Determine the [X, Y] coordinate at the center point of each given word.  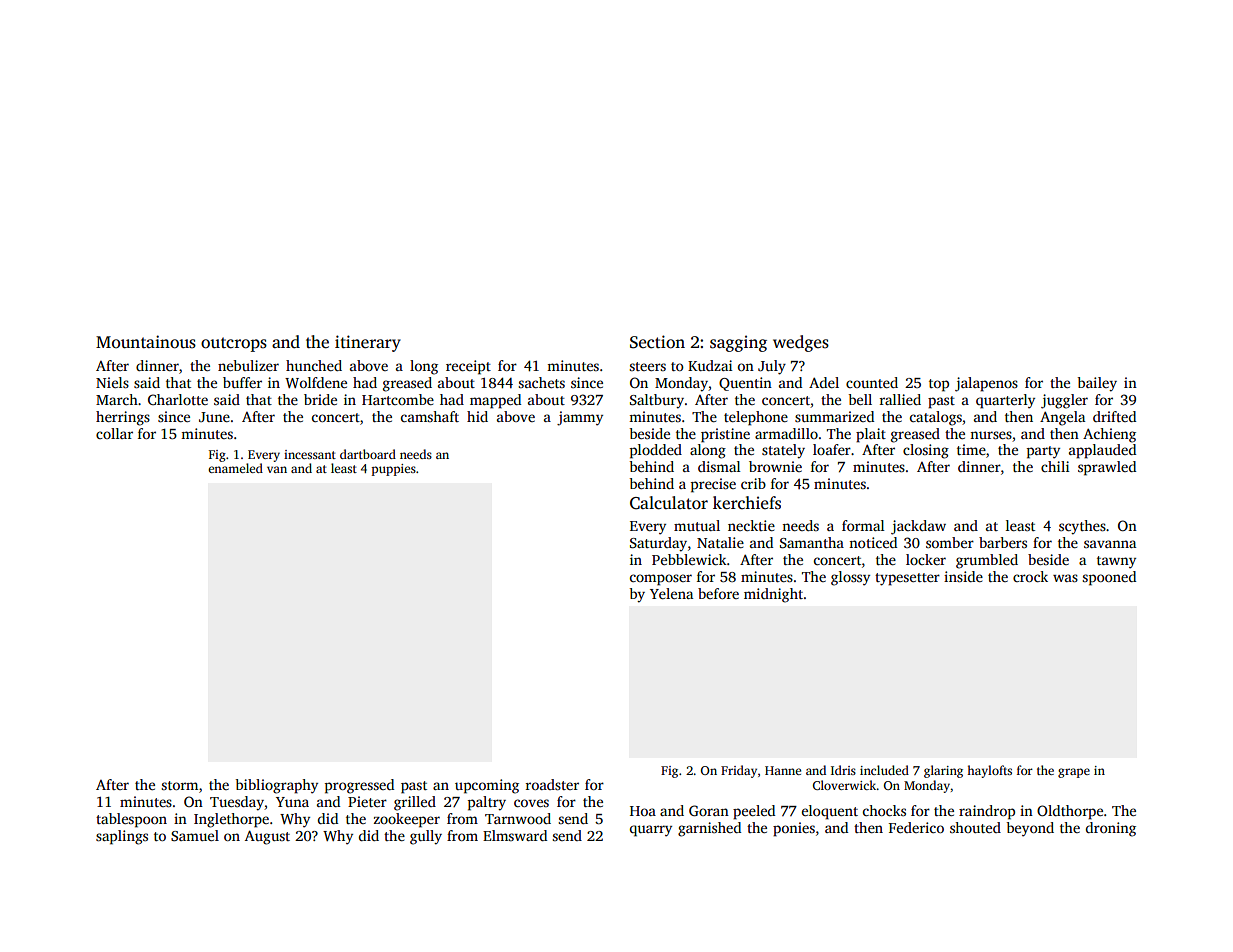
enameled [235, 468]
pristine [725, 435]
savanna [1110, 544]
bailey [1097, 384]
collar [114, 433]
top [939, 385]
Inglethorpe [231, 820]
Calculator [669, 503]
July [772, 367]
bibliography [276, 786]
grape [1074, 773]
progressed [359, 786]
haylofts [989, 771]
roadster [552, 784]
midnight [773, 595]
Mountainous [146, 342]
